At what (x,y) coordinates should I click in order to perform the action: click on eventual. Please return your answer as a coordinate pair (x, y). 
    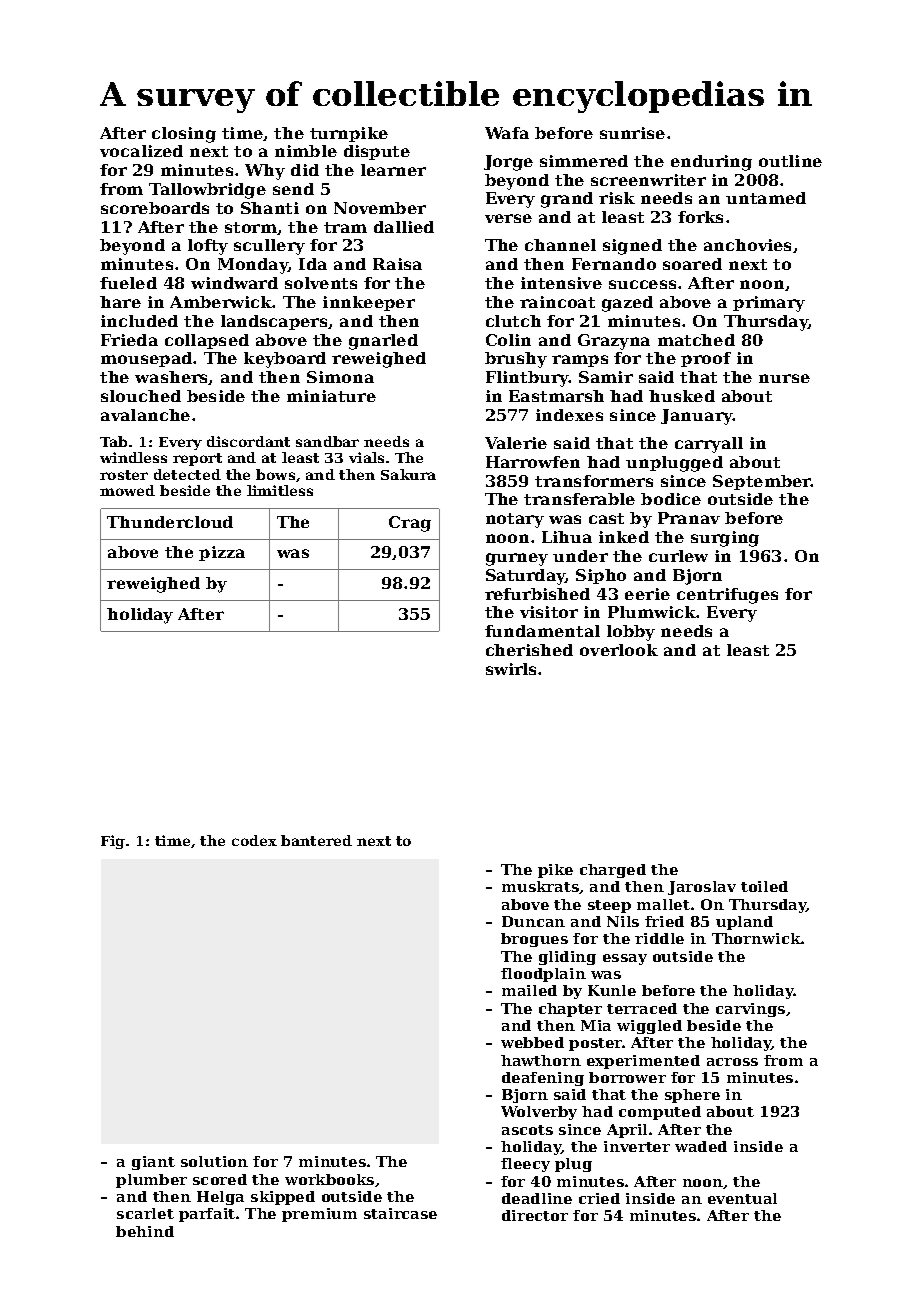
    Looking at the image, I should click on (742, 1198).
